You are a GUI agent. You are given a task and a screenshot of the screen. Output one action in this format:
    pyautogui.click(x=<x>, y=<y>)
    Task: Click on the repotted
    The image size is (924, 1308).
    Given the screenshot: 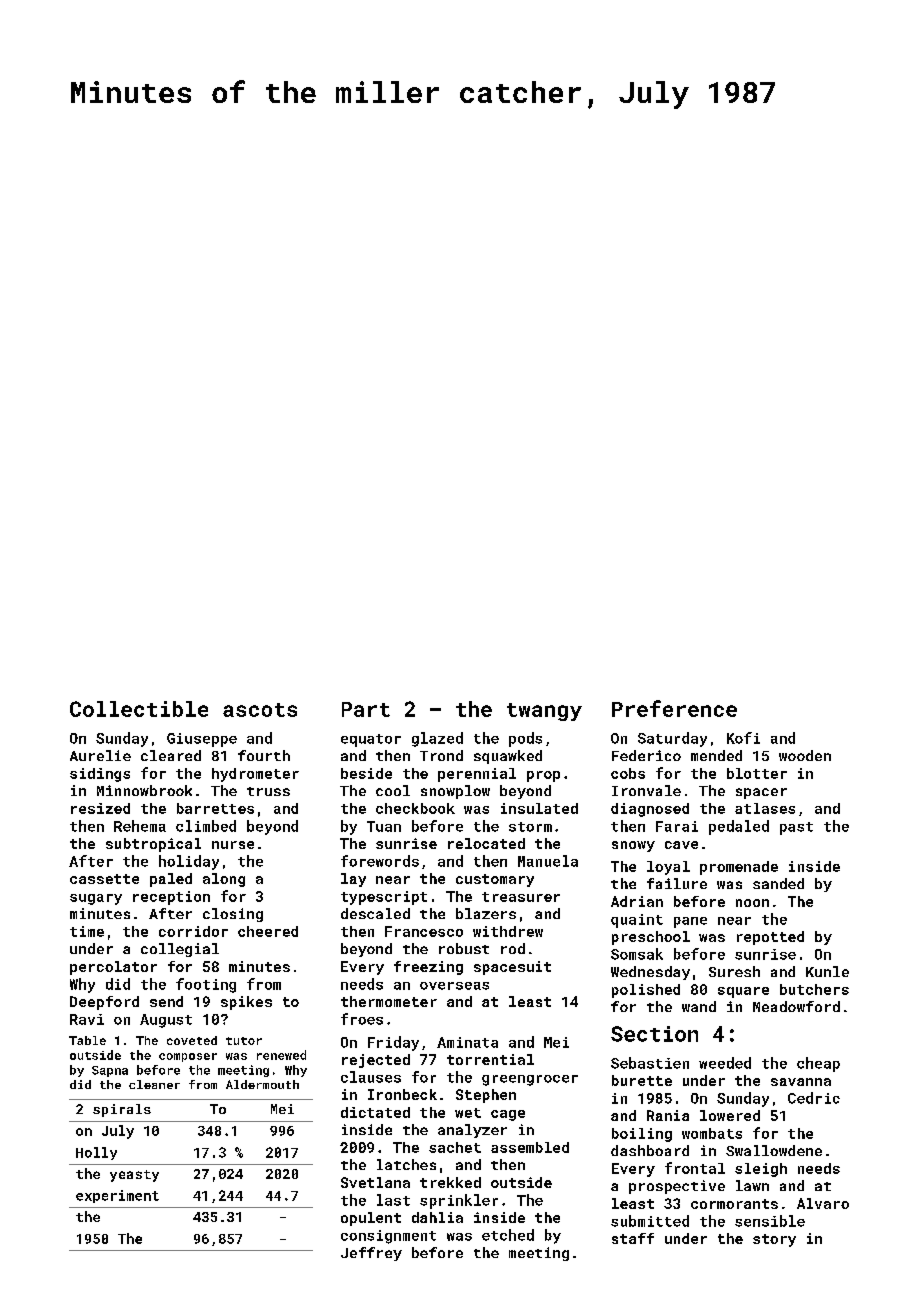 What is the action you would take?
    pyautogui.click(x=770, y=938)
